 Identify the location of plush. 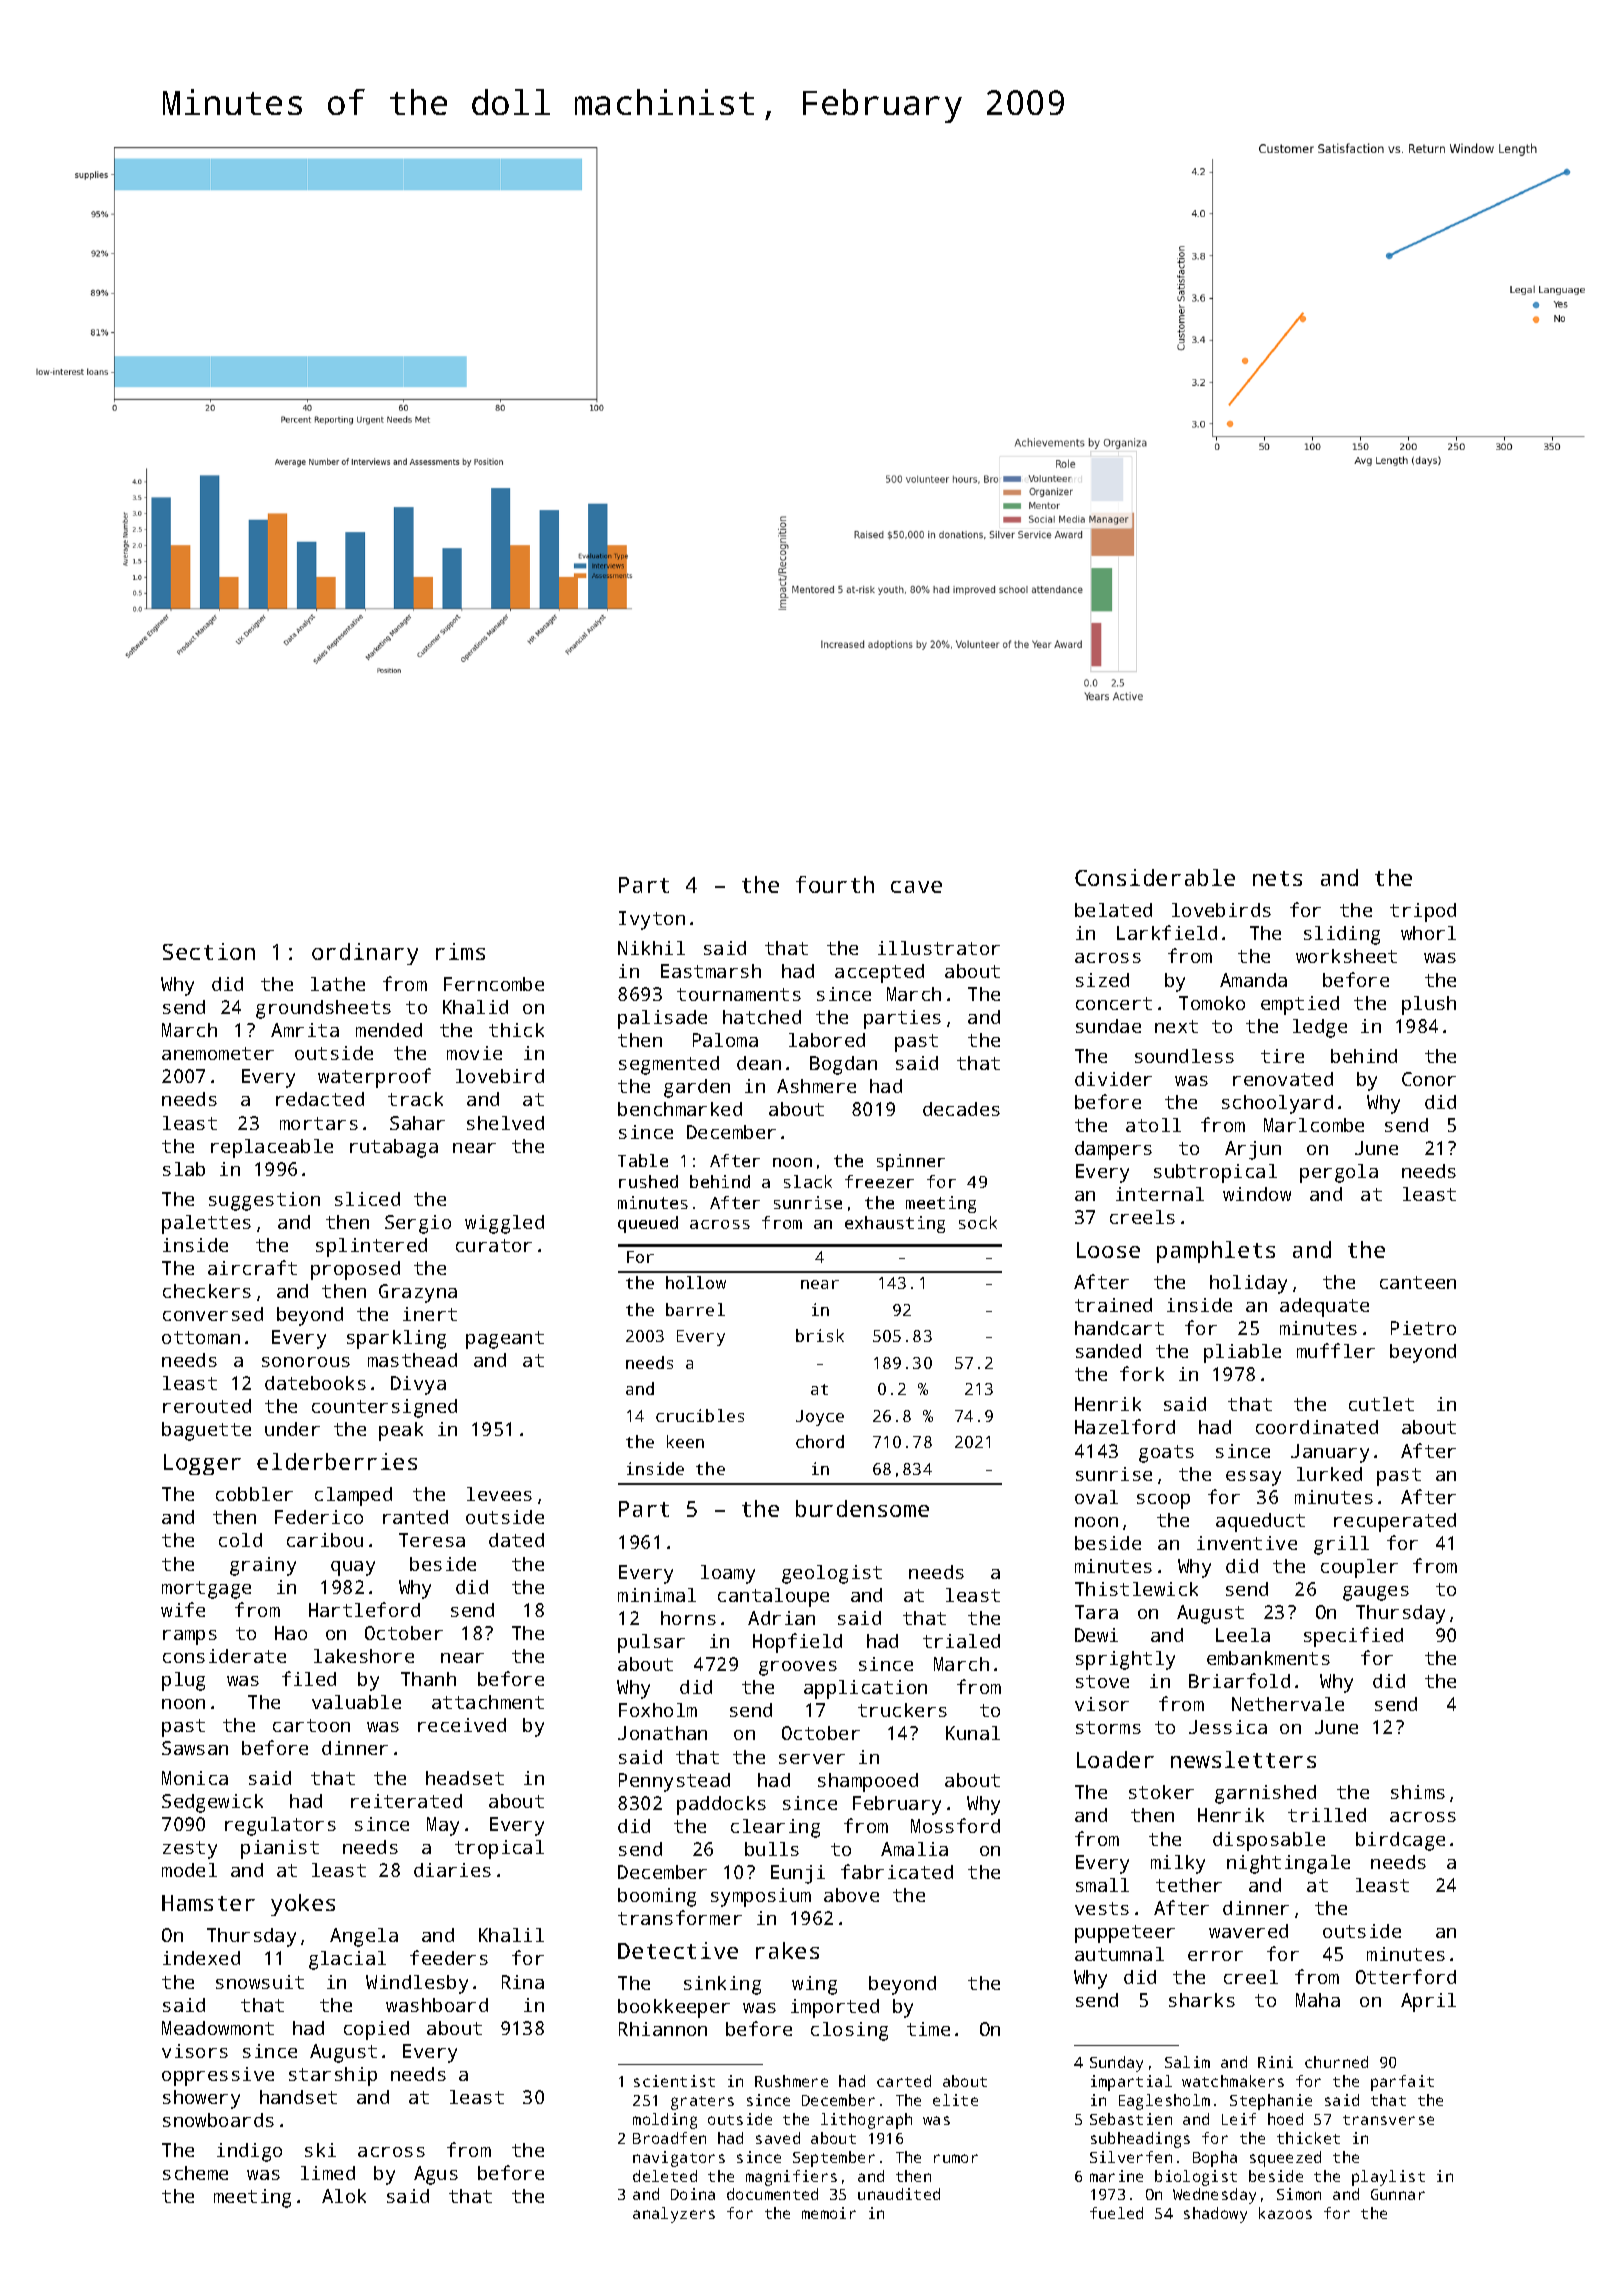
(1429, 1005).
